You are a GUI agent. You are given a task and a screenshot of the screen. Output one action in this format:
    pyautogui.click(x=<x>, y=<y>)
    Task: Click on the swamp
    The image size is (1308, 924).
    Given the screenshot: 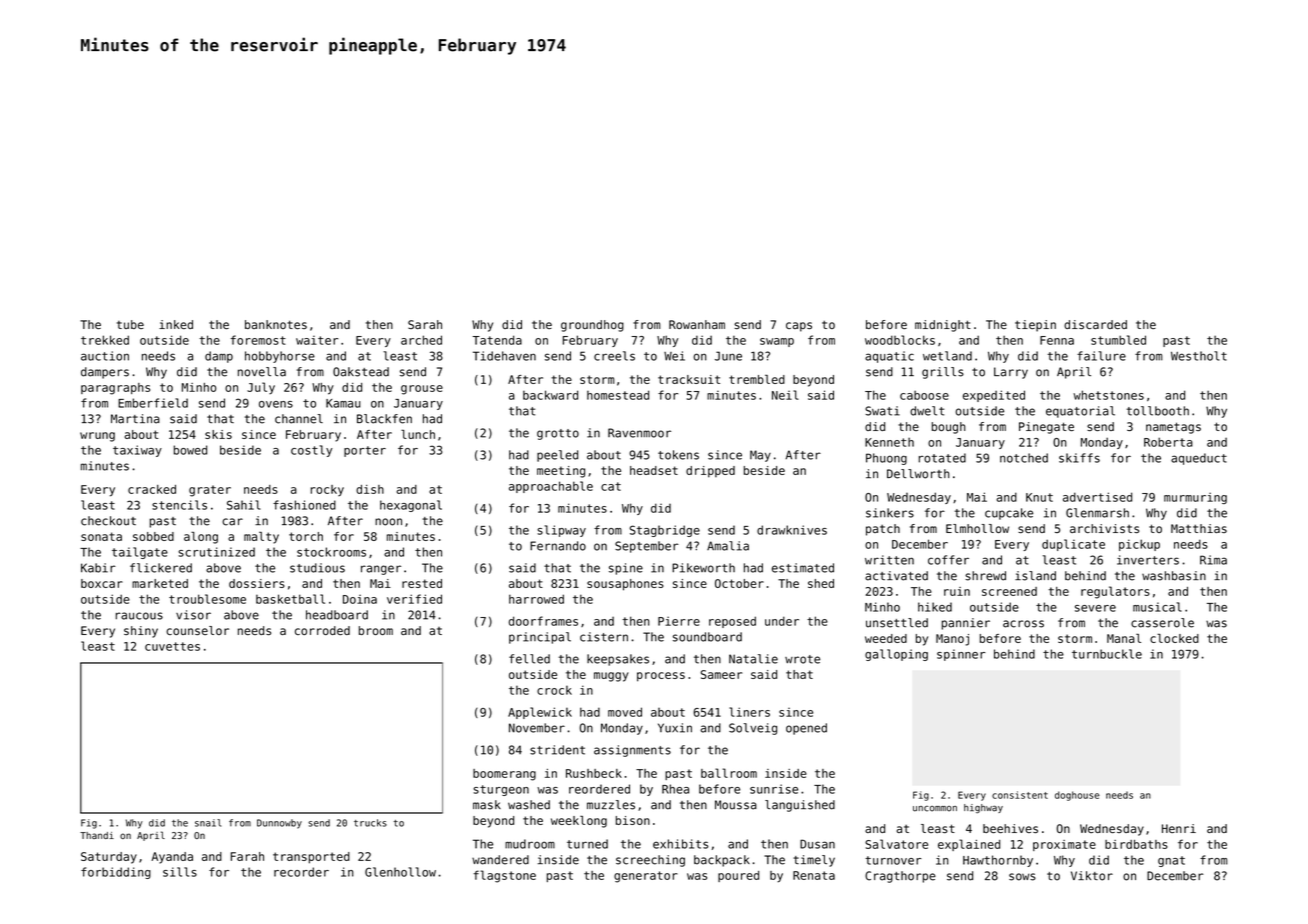 What is the action you would take?
    pyautogui.click(x=777, y=342)
